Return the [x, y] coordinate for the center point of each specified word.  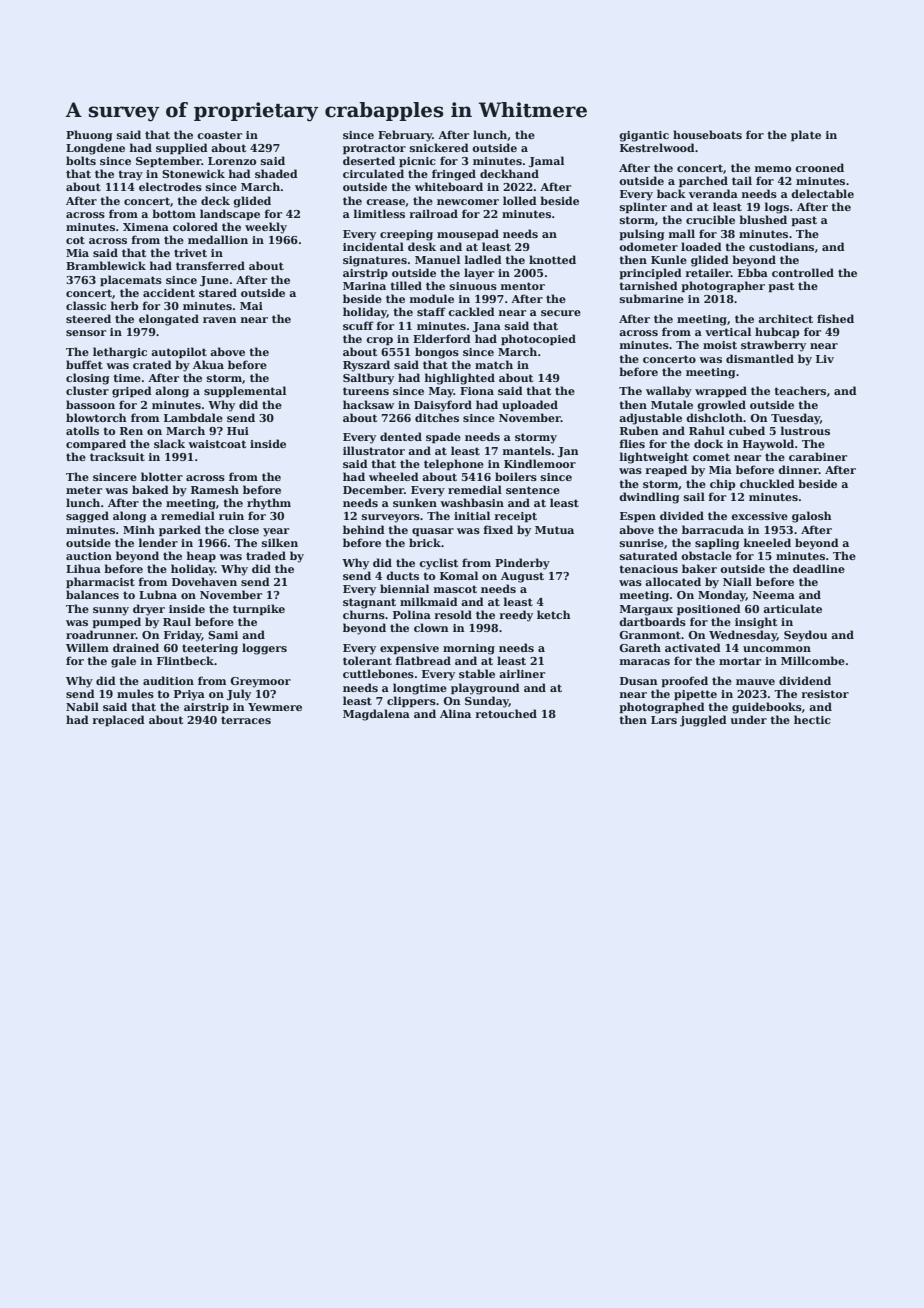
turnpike [259, 609]
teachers [800, 390]
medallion [218, 239]
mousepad [468, 234]
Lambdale [193, 417]
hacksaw [368, 404]
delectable [822, 193]
